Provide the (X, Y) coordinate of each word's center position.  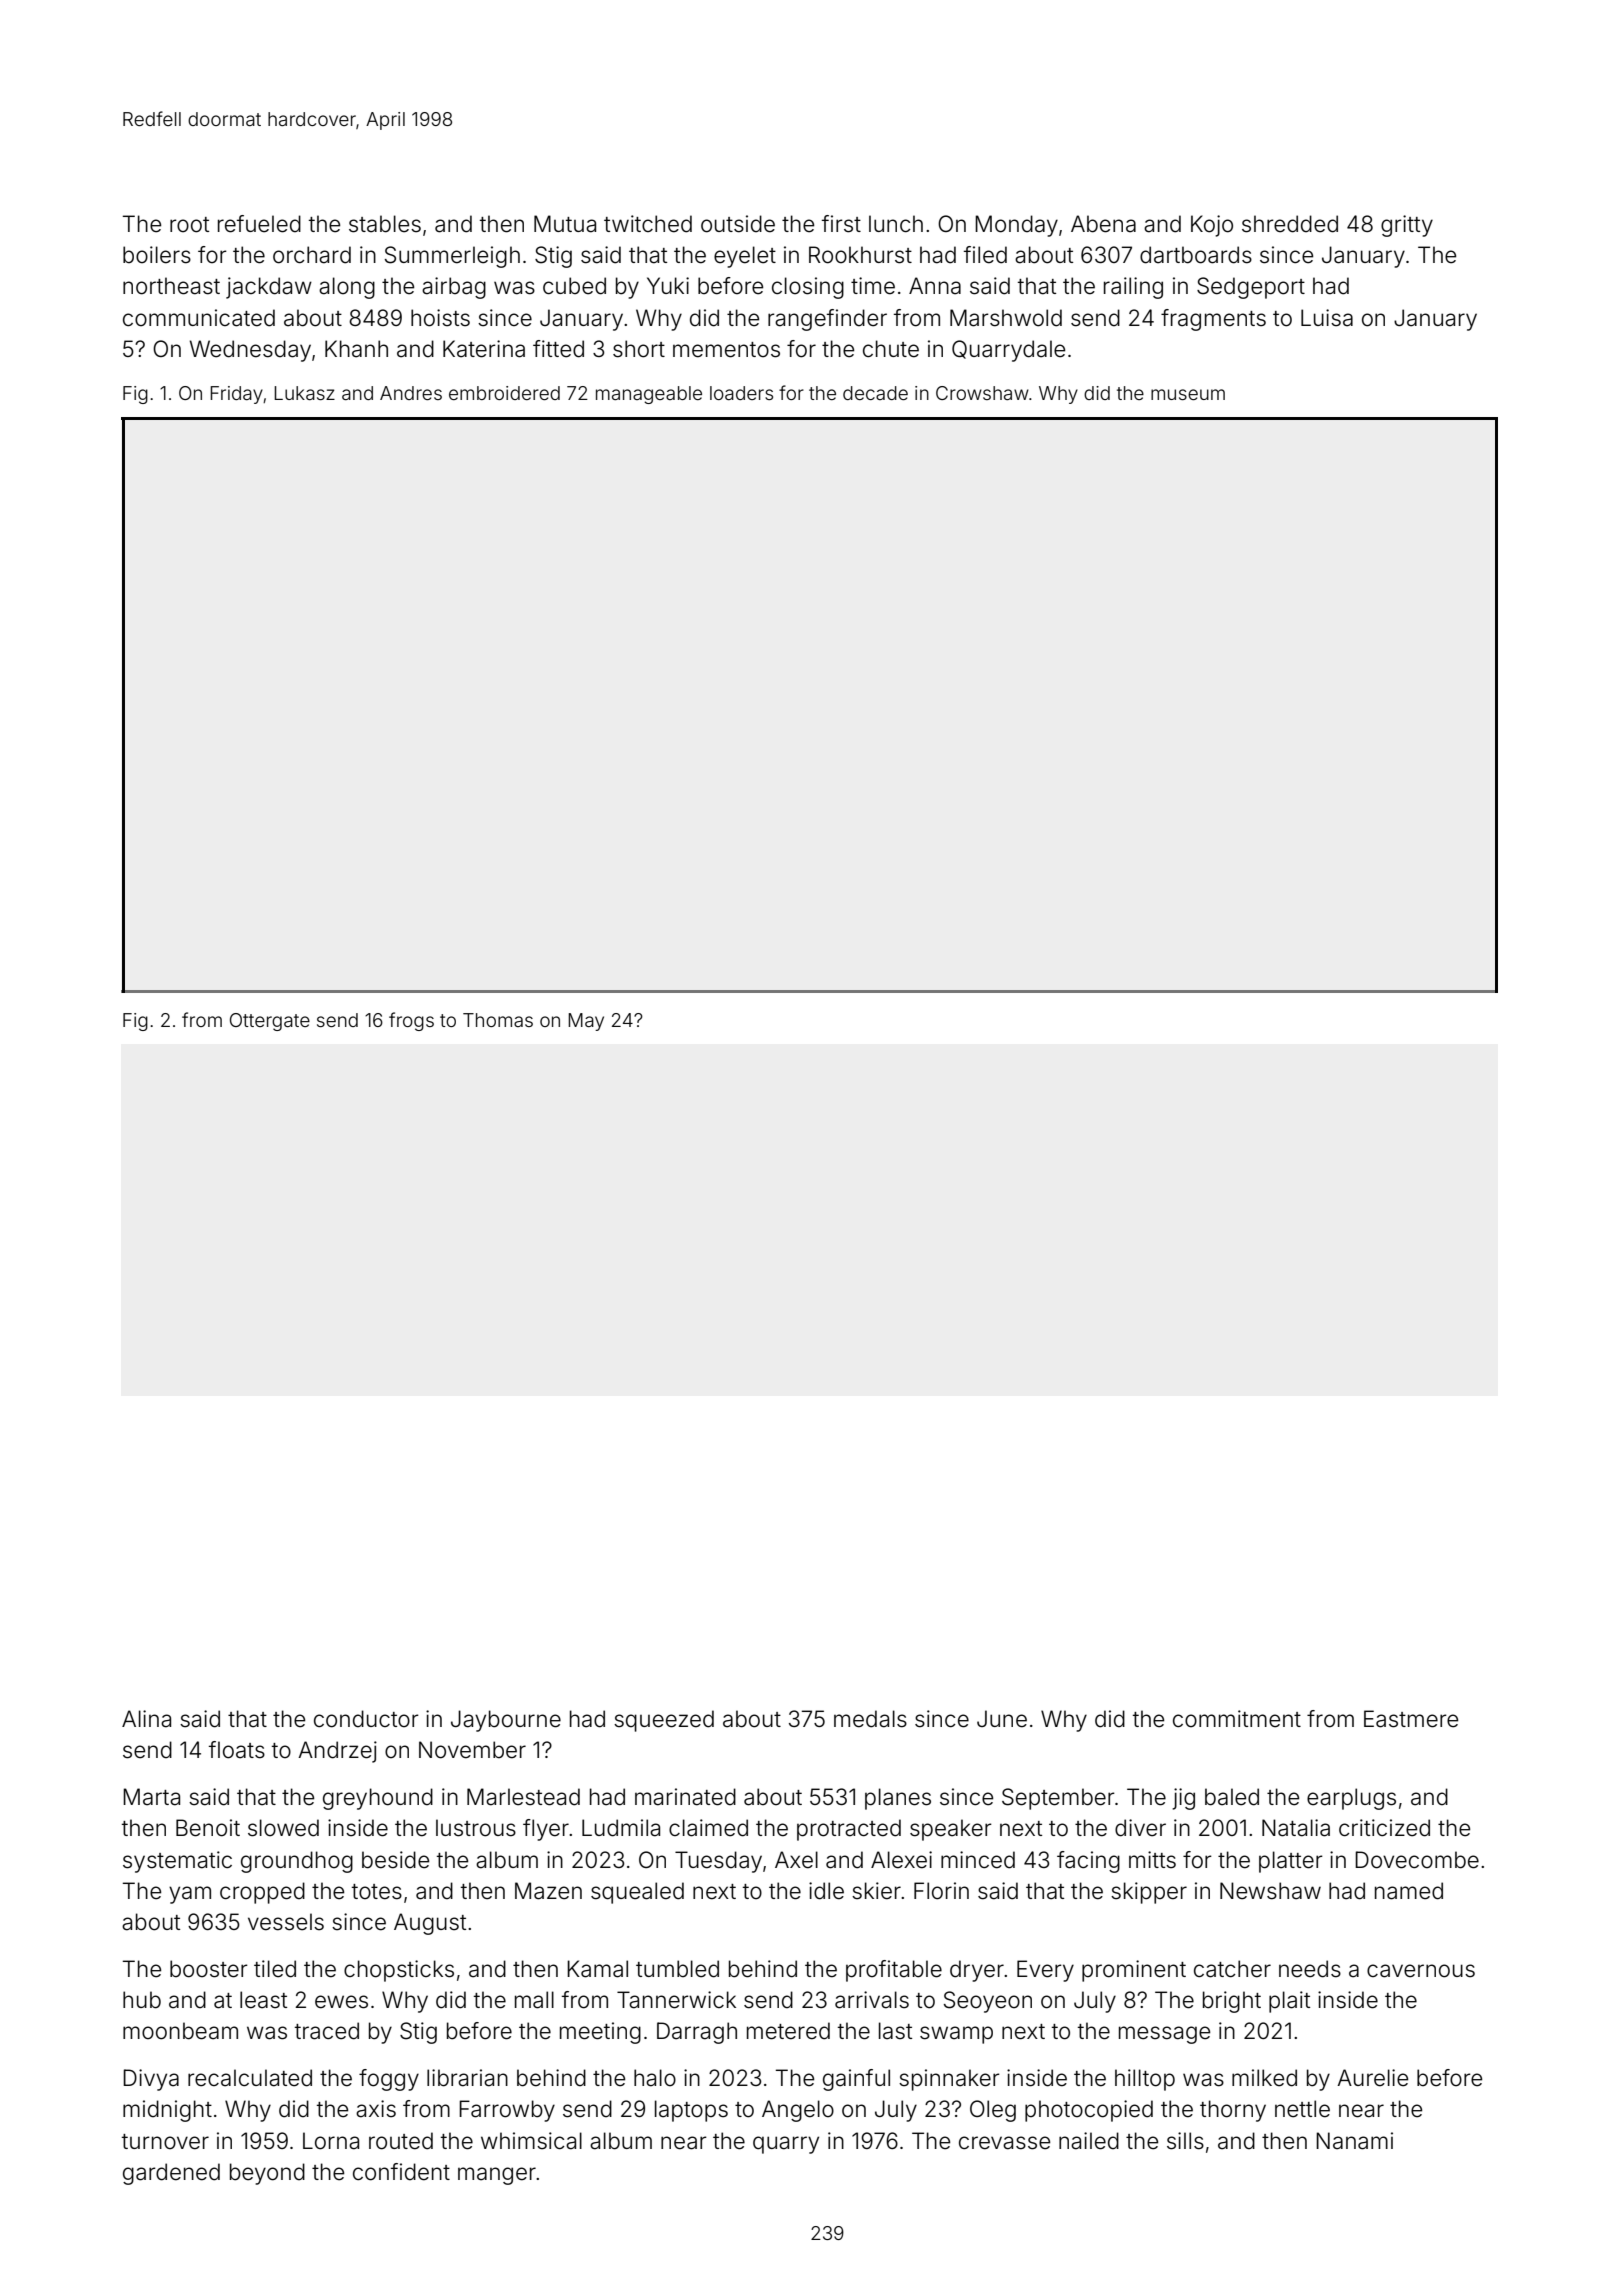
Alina (146, 1719)
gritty (1407, 226)
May (586, 1022)
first (841, 224)
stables (385, 224)
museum (1188, 394)
